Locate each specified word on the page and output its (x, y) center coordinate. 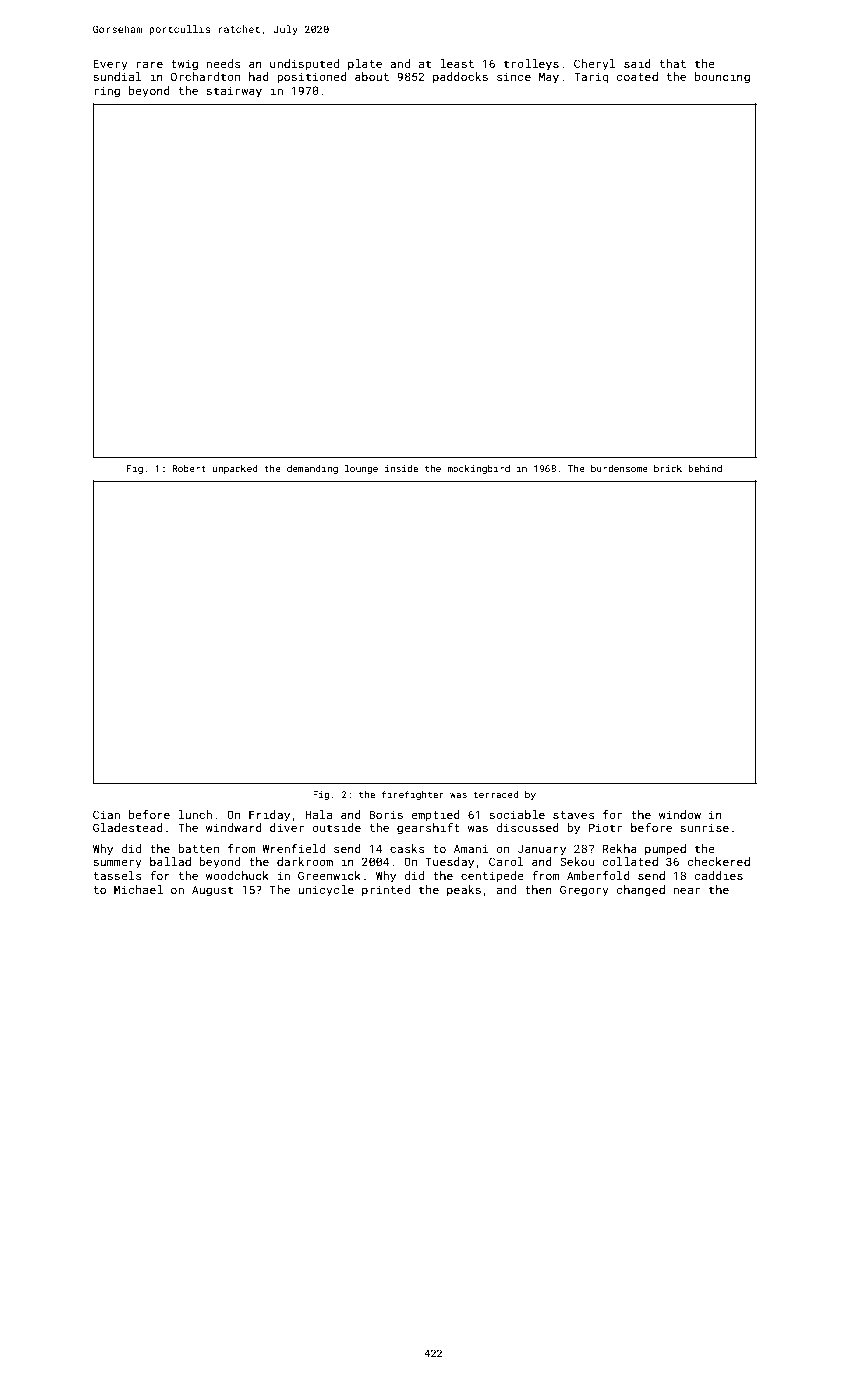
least (457, 63)
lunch (195, 814)
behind (705, 468)
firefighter (413, 795)
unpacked (235, 469)
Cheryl (595, 65)
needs (223, 63)
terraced (496, 794)
